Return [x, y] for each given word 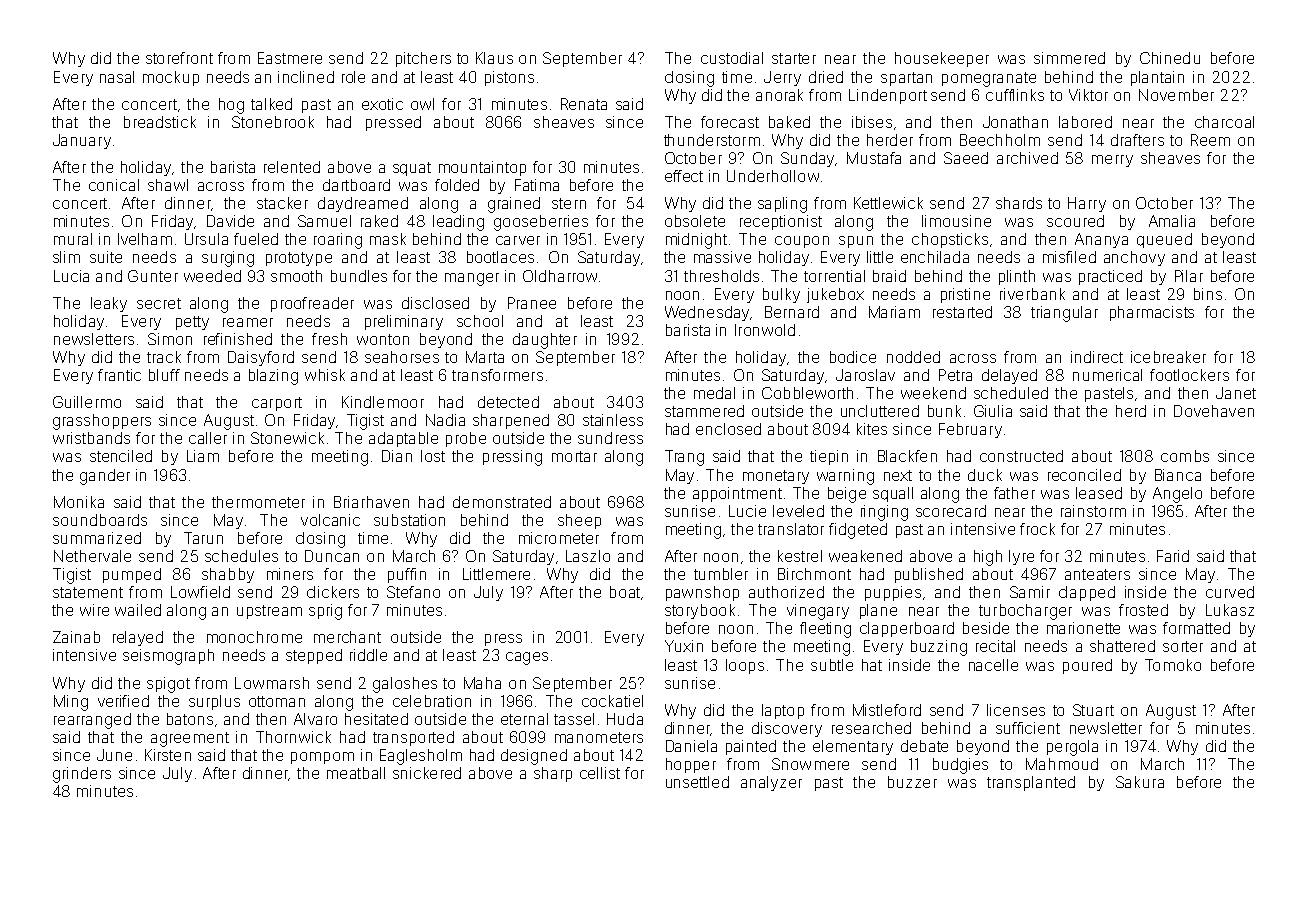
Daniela [691, 746]
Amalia [1172, 221]
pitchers [423, 59]
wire [94, 610]
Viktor [1088, 95]
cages [527, 658]
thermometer [258, 502]
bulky [781, 295]
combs [1185, 456]
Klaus [494, 58]
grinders [82, 775]
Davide [230, 221]
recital [995, 646]
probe [466, 439]
